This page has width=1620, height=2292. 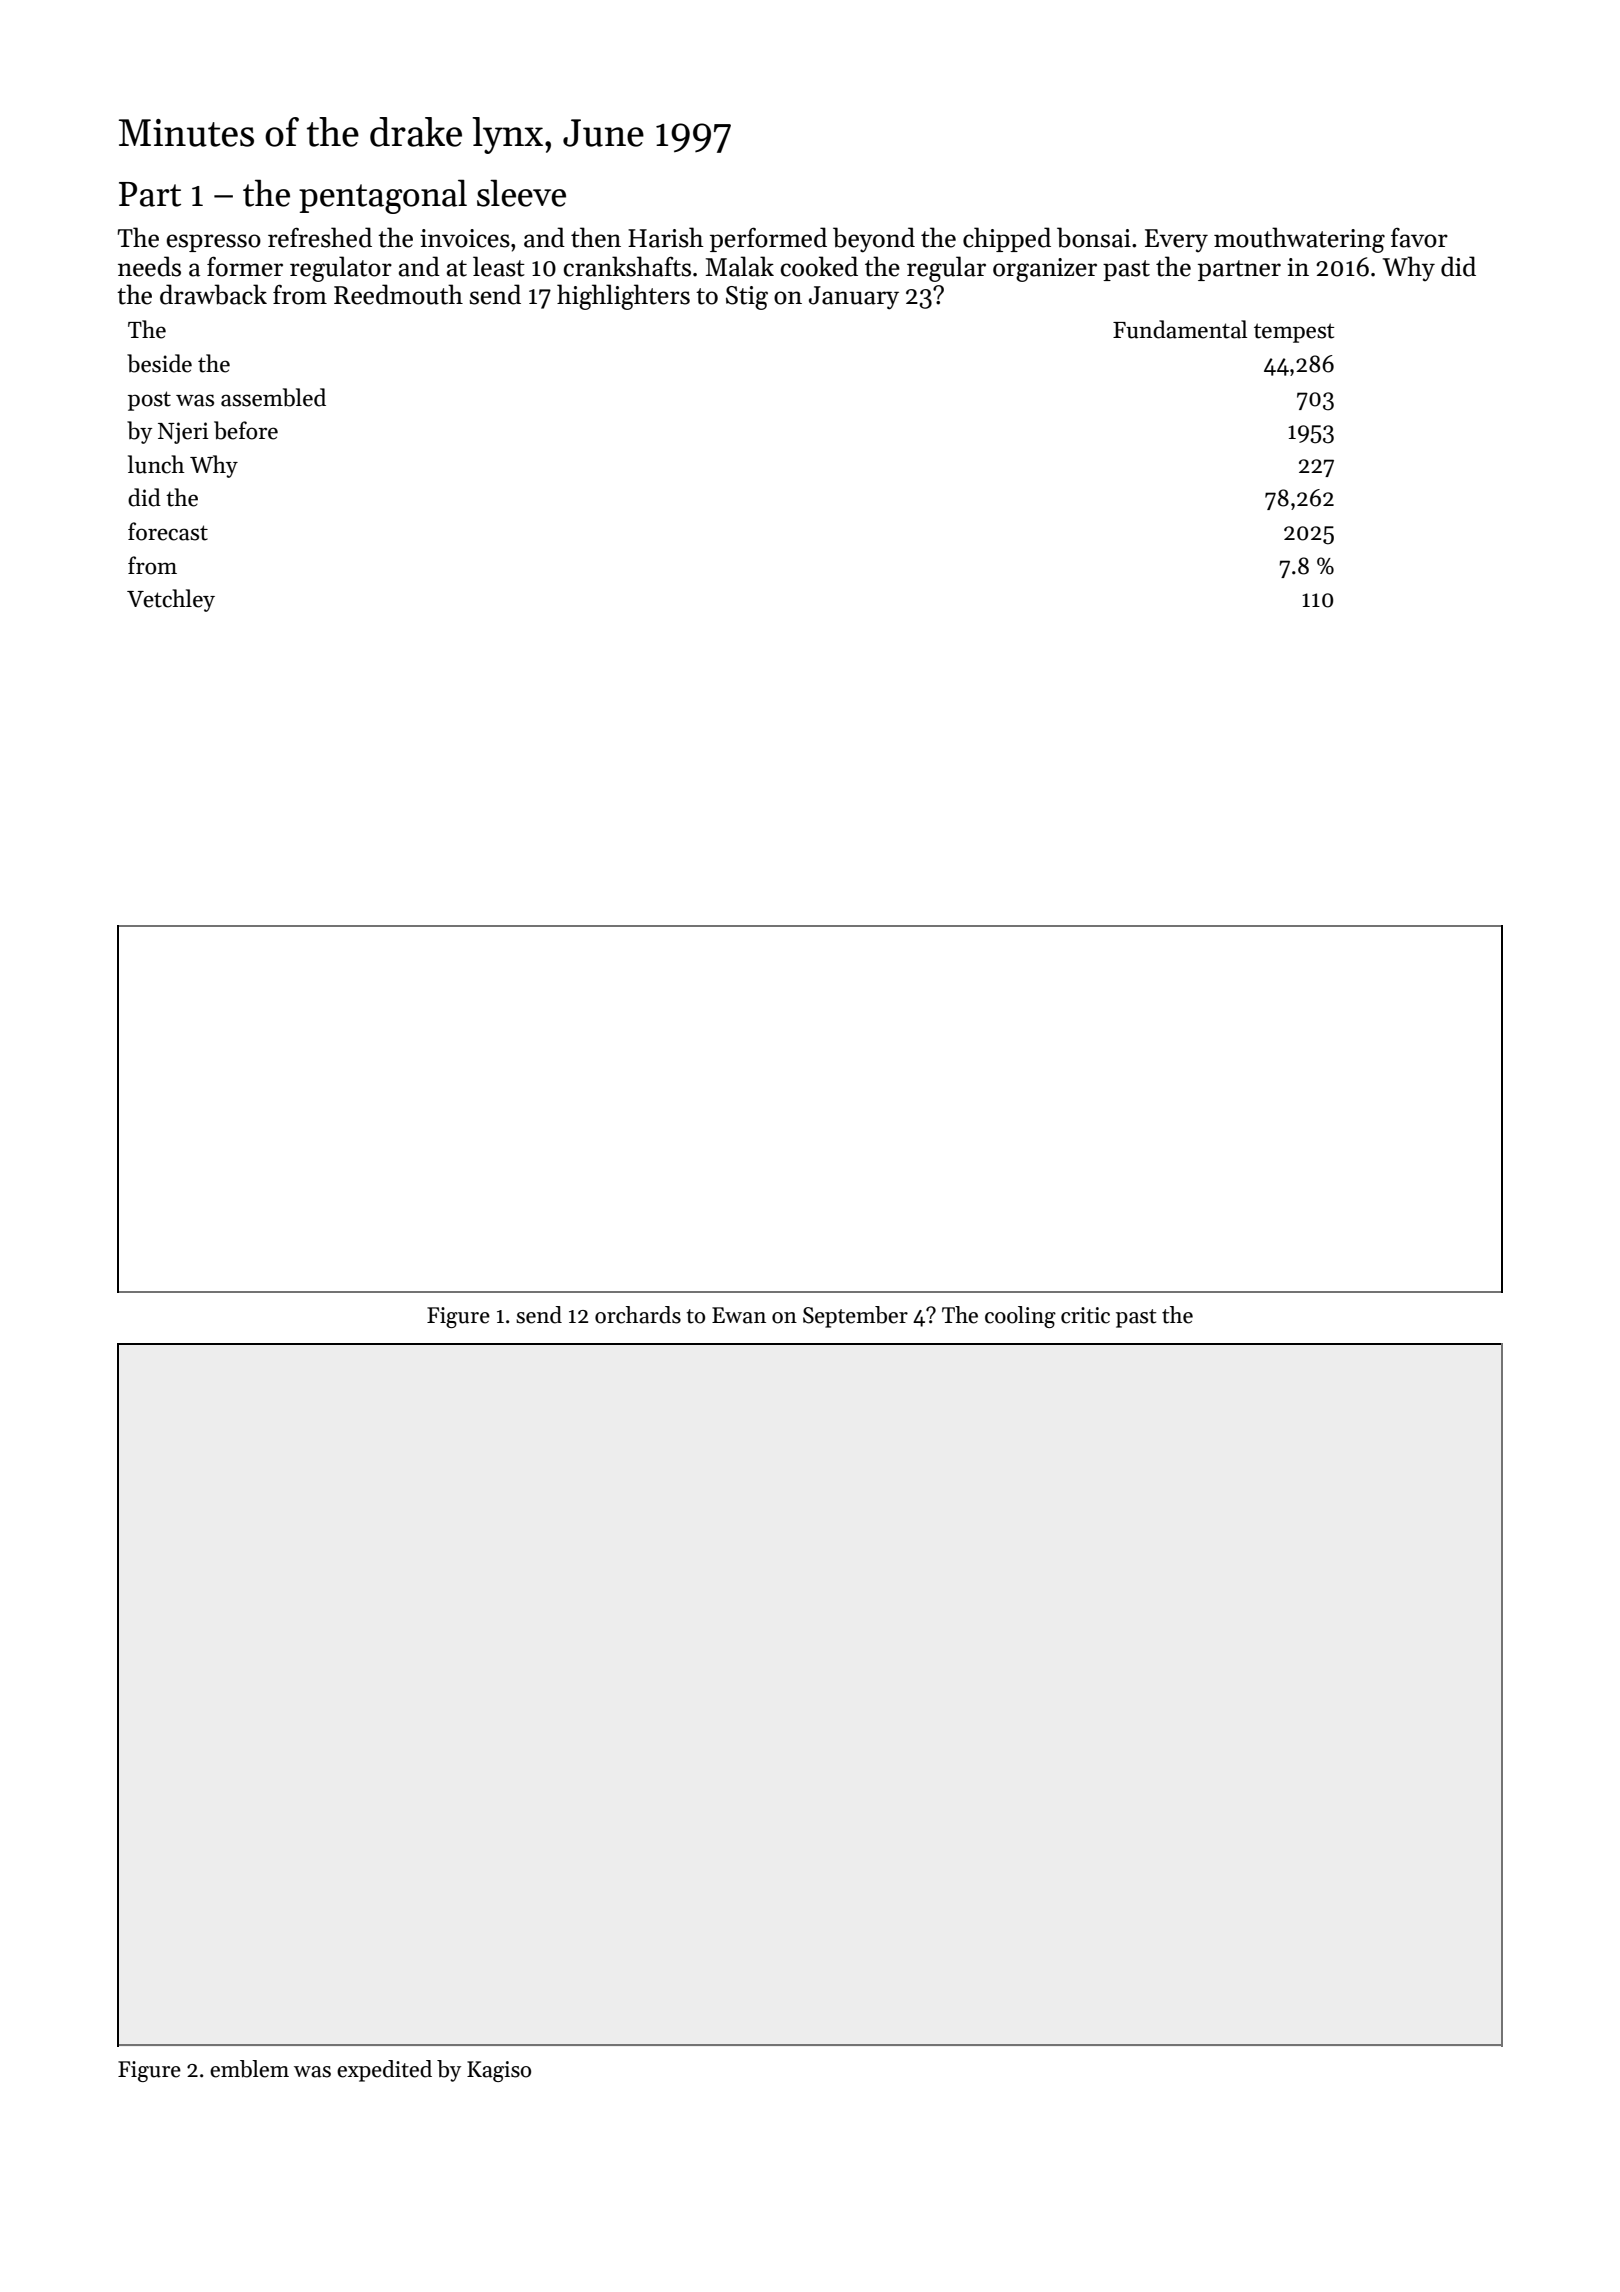 I want to click on September, so click(x=855, y=1317).
